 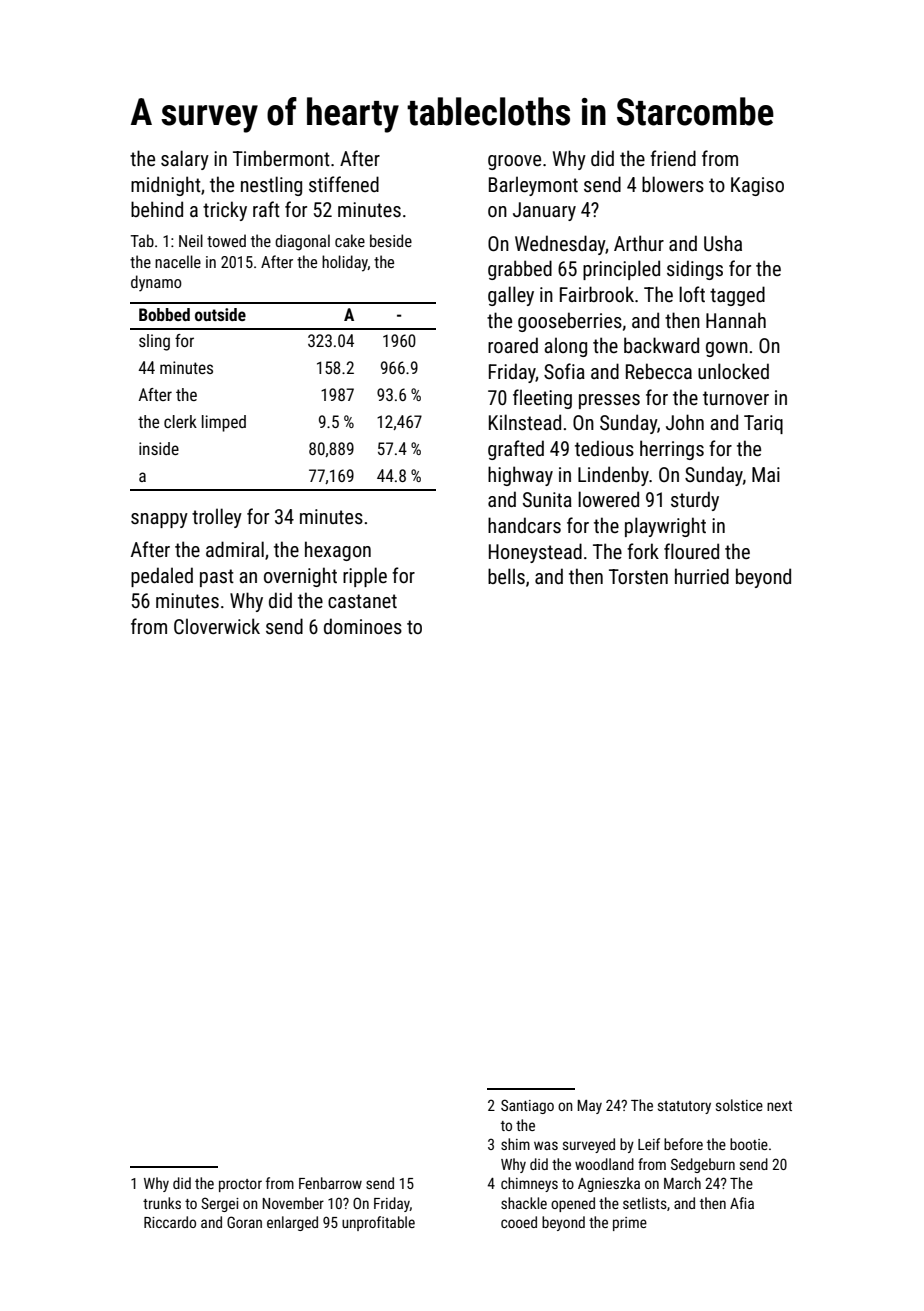 I want to click on friend, so click(x=673, y=158).
